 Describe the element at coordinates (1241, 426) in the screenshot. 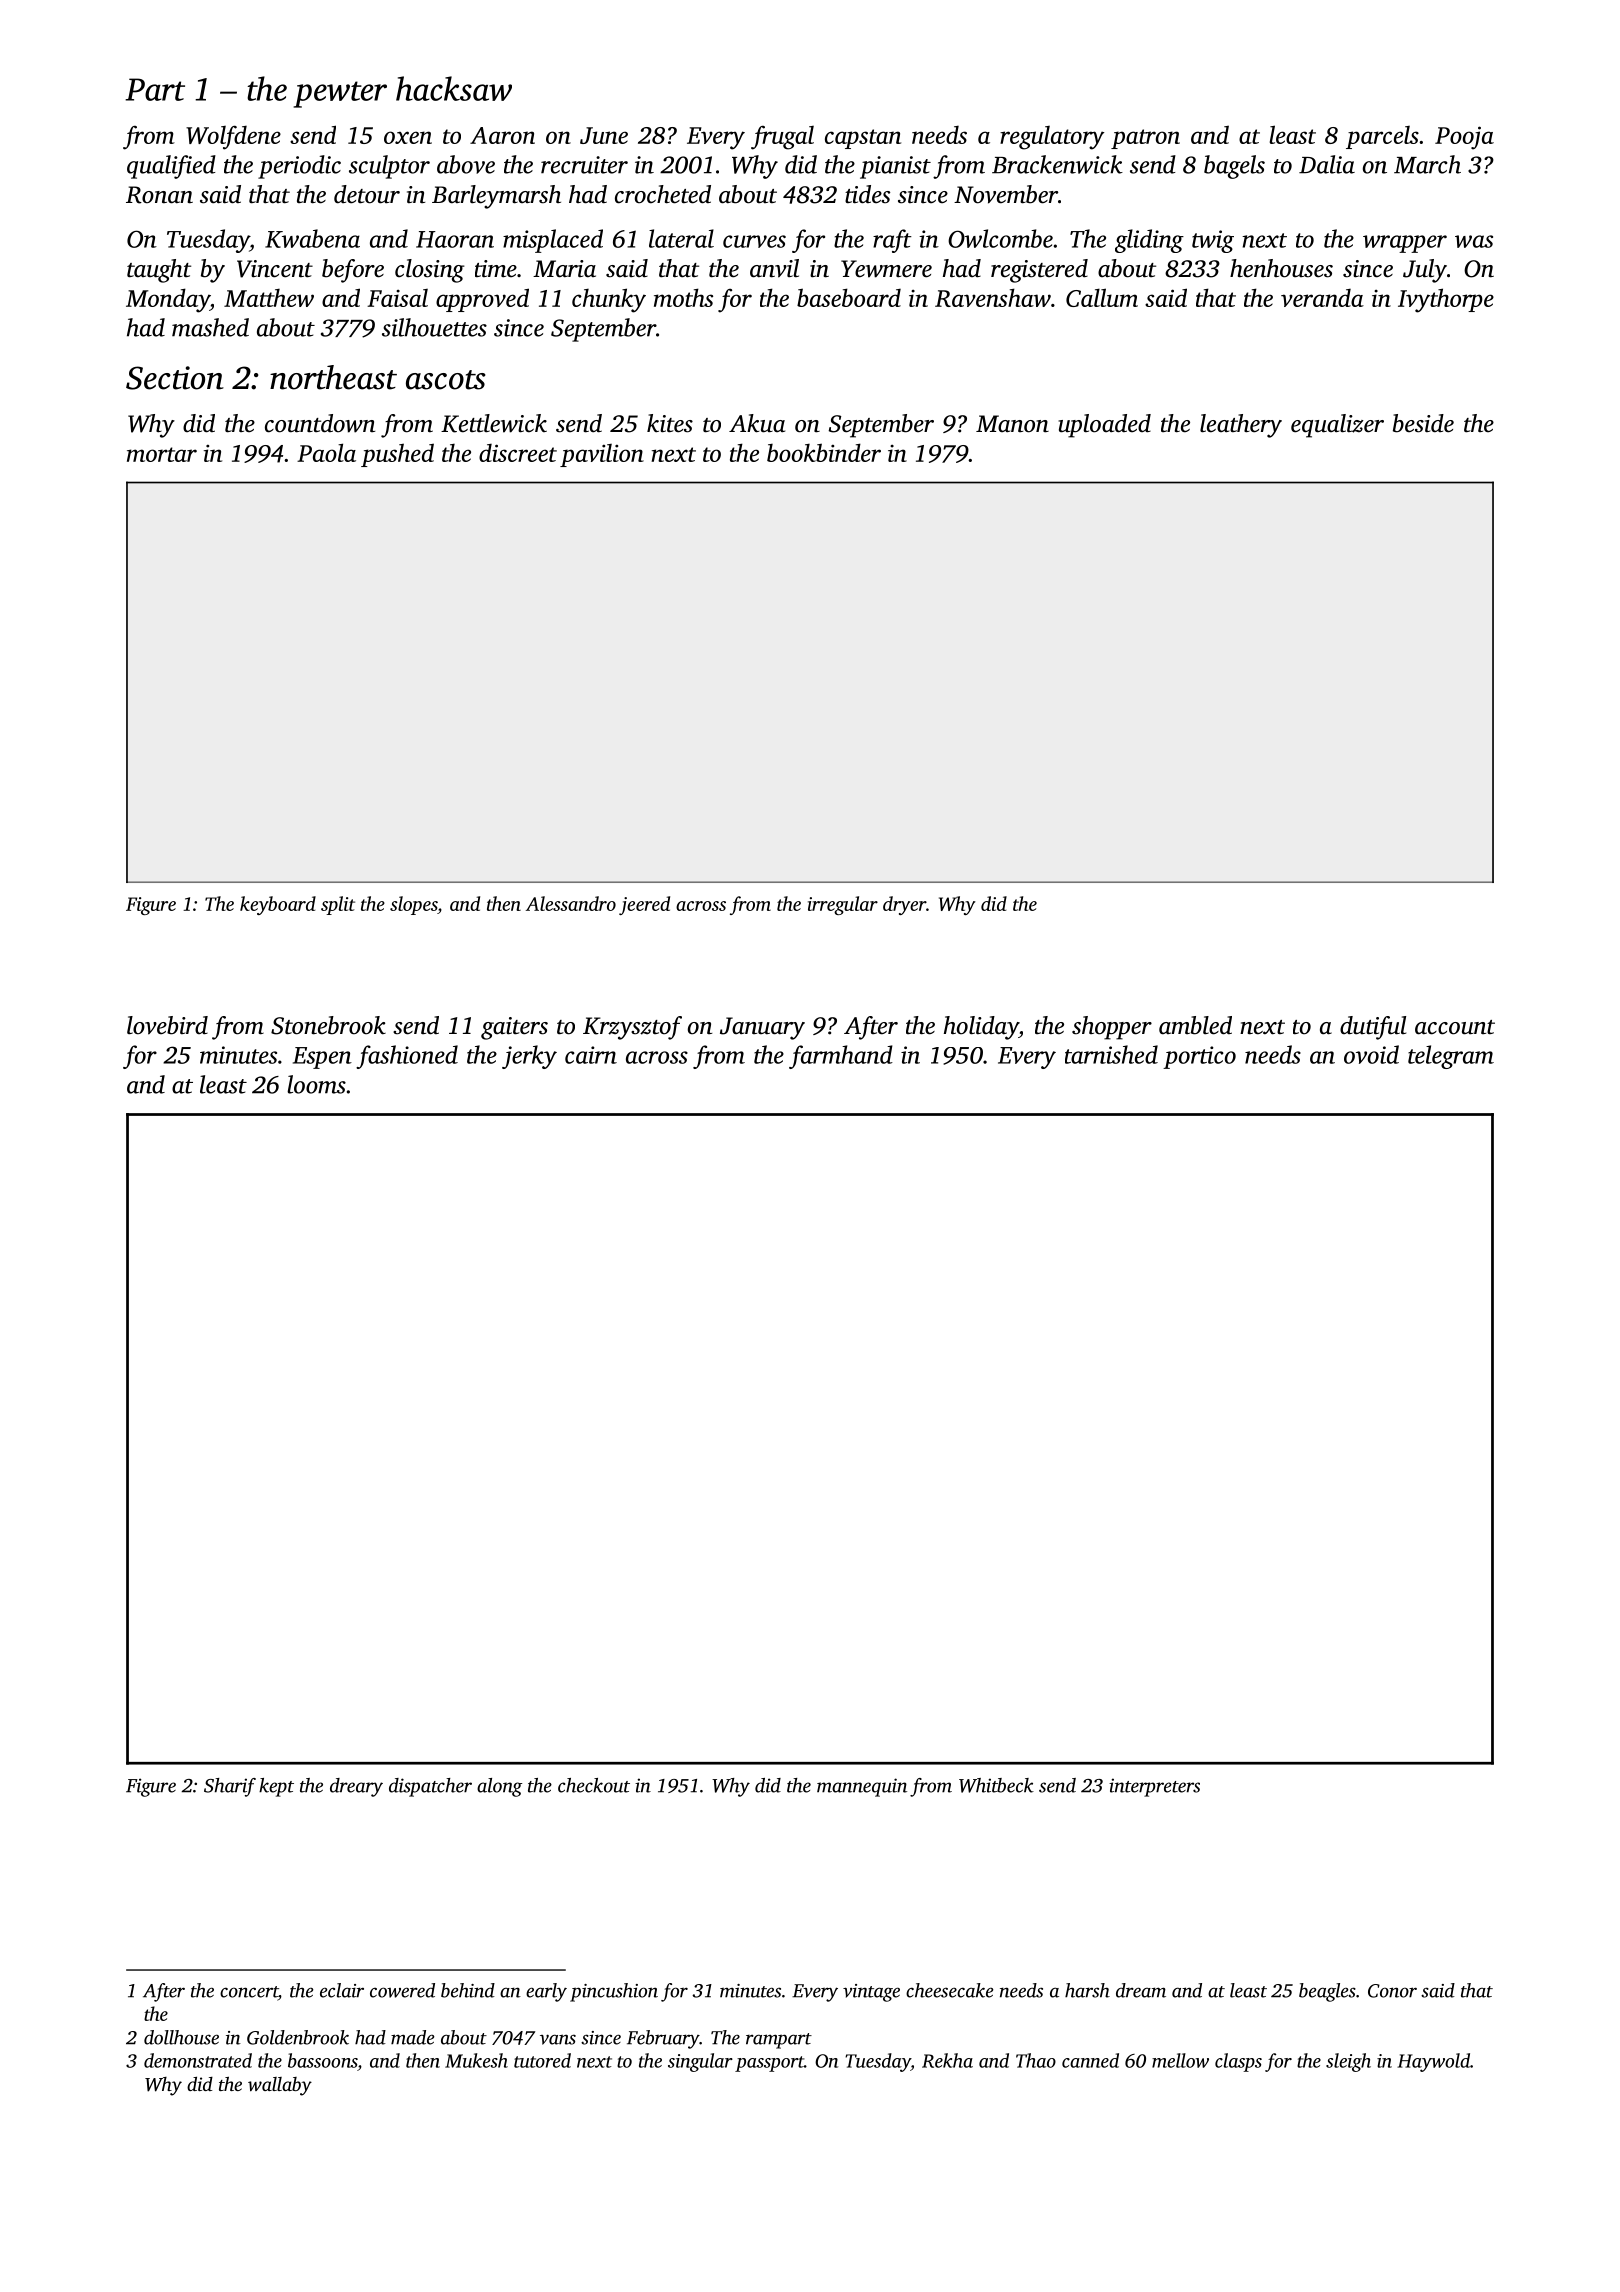

I see `leathery` at that location.
